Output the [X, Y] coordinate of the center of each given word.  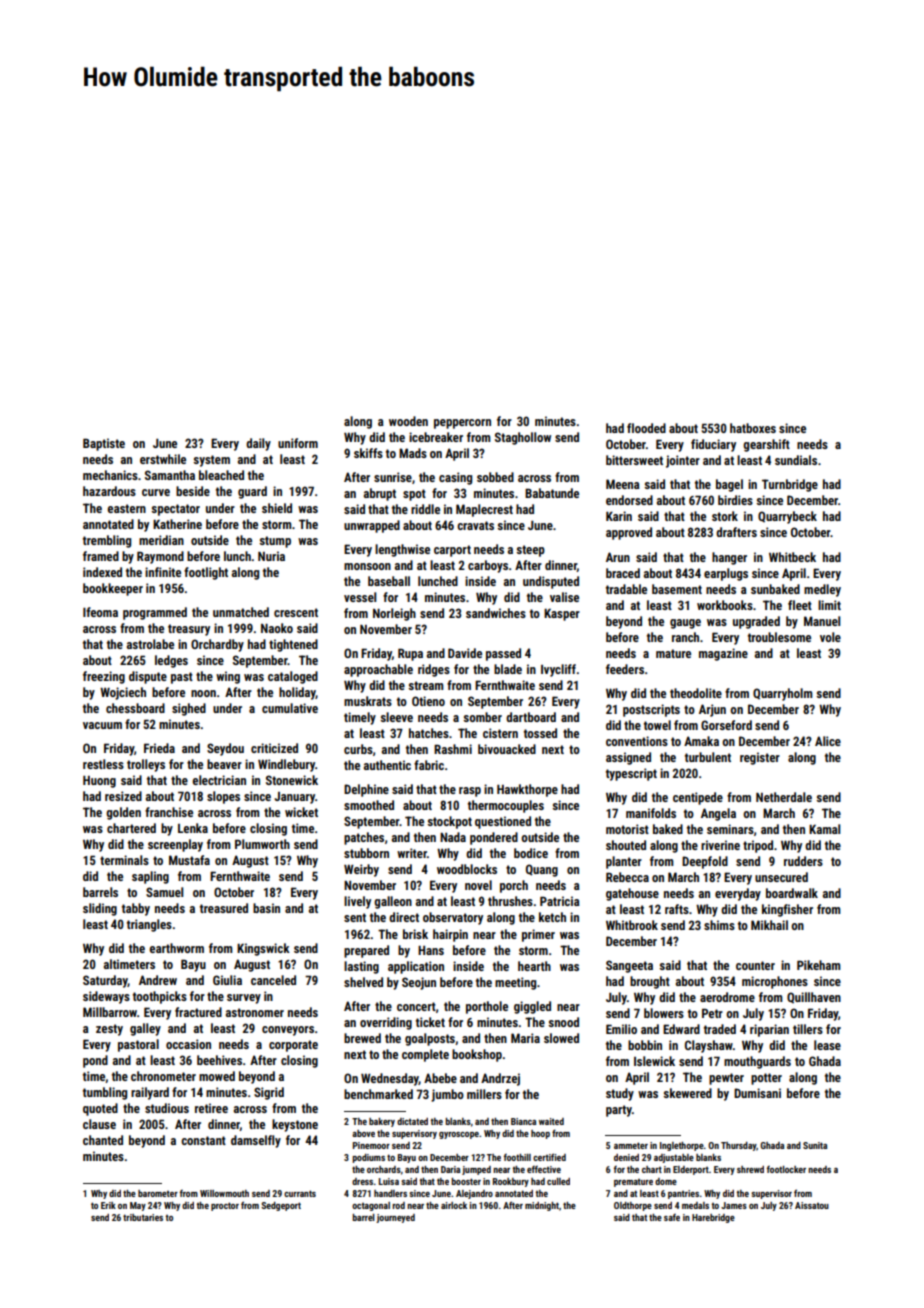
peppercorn [462, 424]
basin [266, 908]
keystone [295, 1125]
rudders [803, 861]
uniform [298, 443]
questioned [503, 822]
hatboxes [753, 428]
